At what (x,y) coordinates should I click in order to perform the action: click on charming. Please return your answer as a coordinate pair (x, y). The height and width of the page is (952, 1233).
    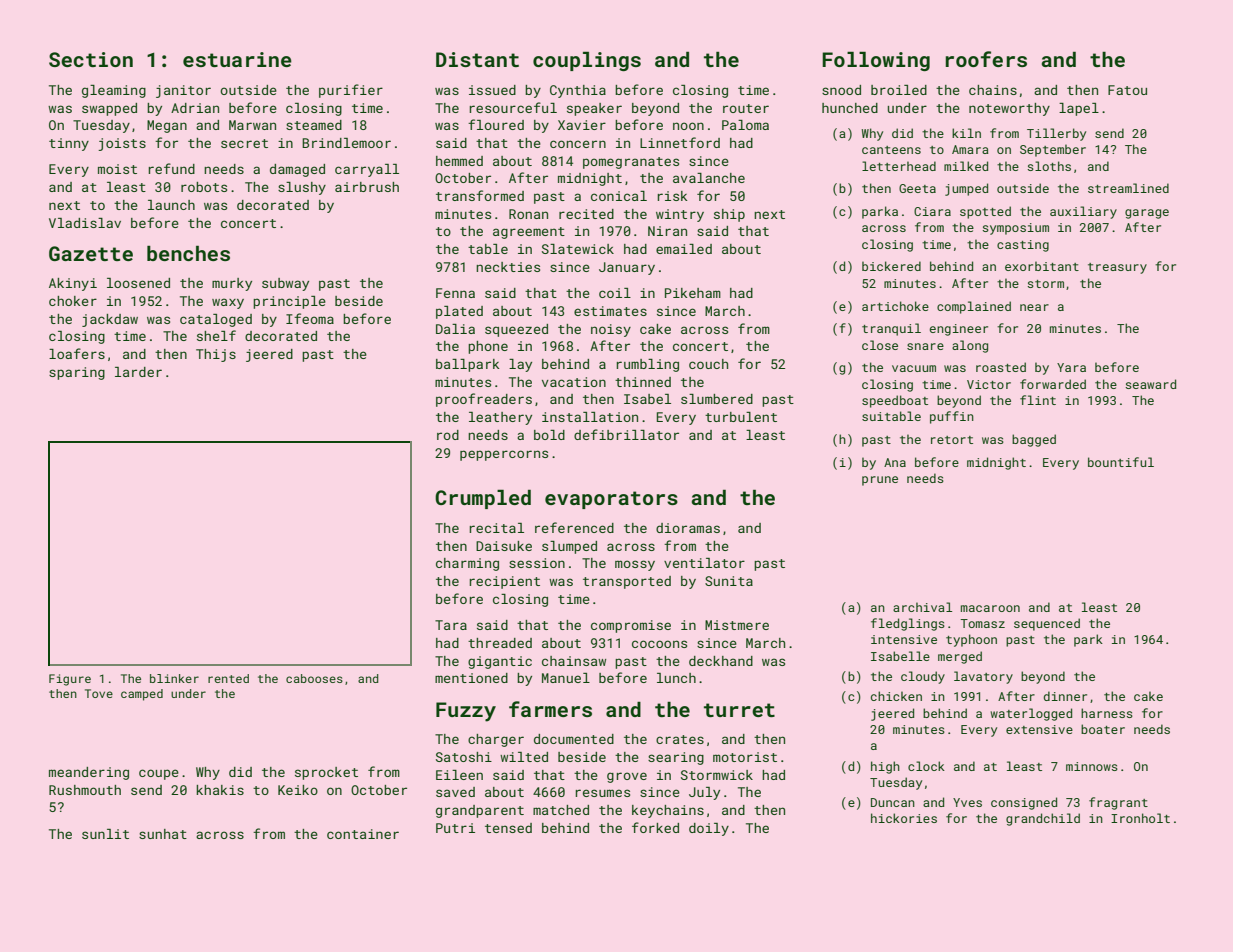
    Looking at the image, I should click on (467, 564).
